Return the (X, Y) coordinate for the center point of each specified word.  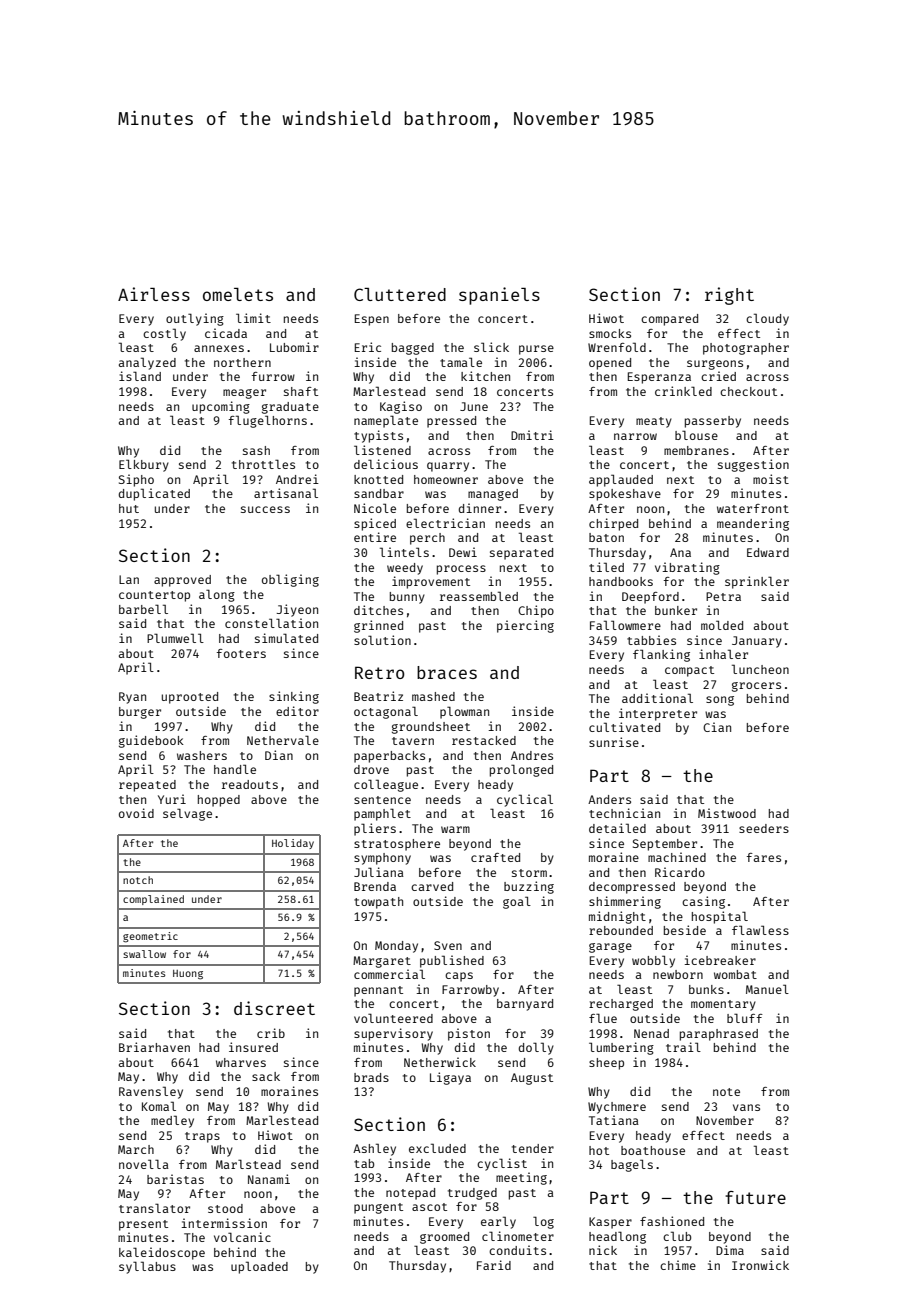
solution (382, 640)
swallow (144, 954)
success (265, 509)
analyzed (147, 363)
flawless (760, 930)
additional (657, 698)
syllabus (147, 1267)
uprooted (190, 698)
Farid (494, 1265)
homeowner (446, 479)
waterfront (753, 508)
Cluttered (400, 294)
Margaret (382, 962)
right (729, 296)
